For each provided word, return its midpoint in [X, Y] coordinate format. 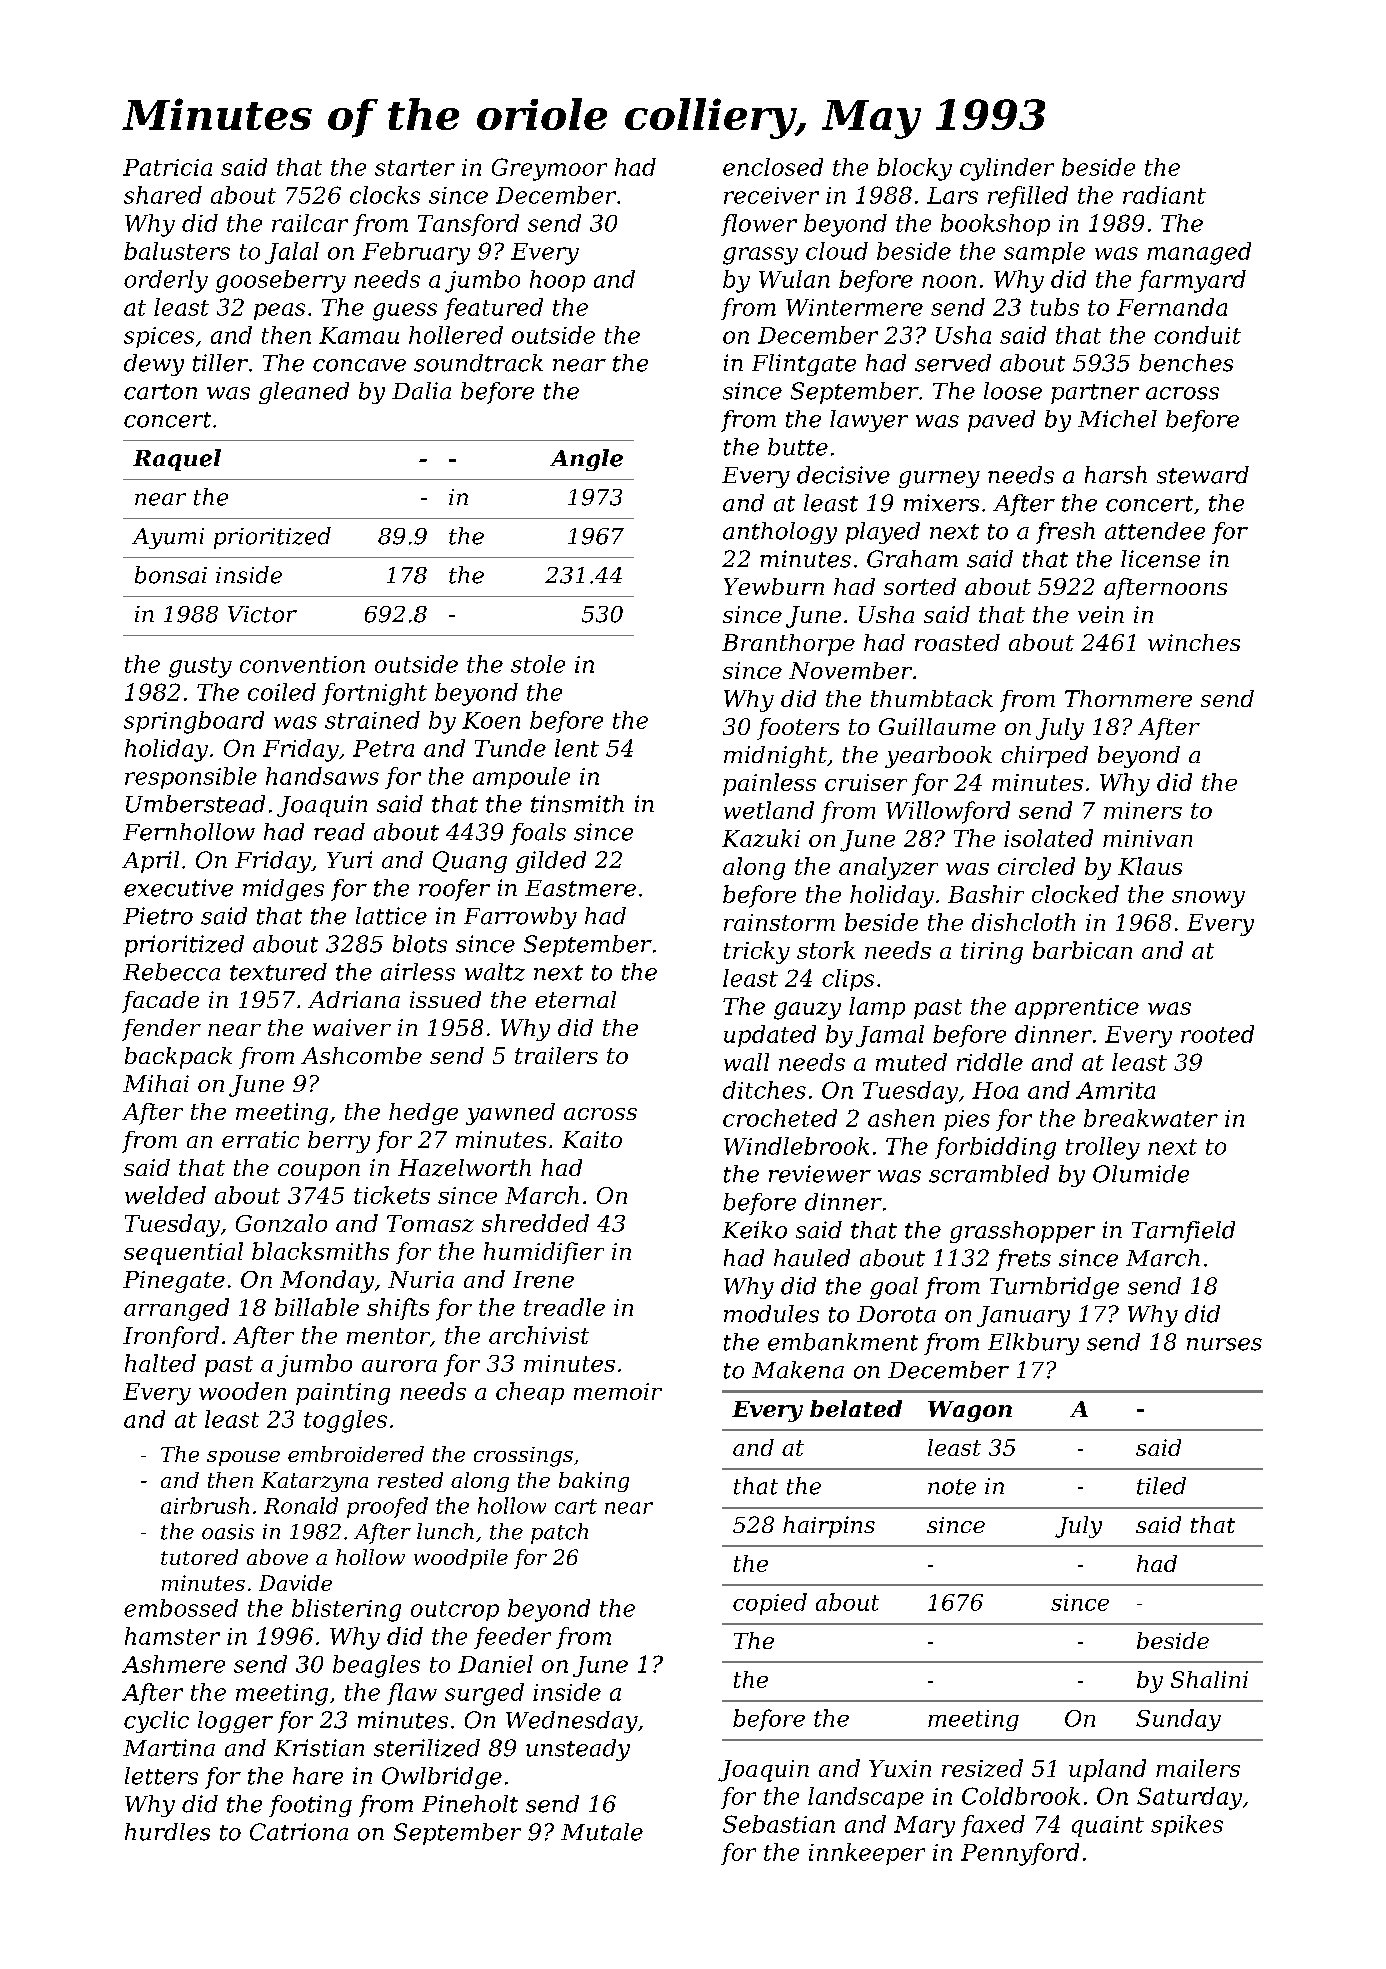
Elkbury [1033, 1344]
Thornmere [1128, 698]
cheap [530, 1393]
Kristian [319, 1748]
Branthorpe [788, 645]
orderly [166, 281]
